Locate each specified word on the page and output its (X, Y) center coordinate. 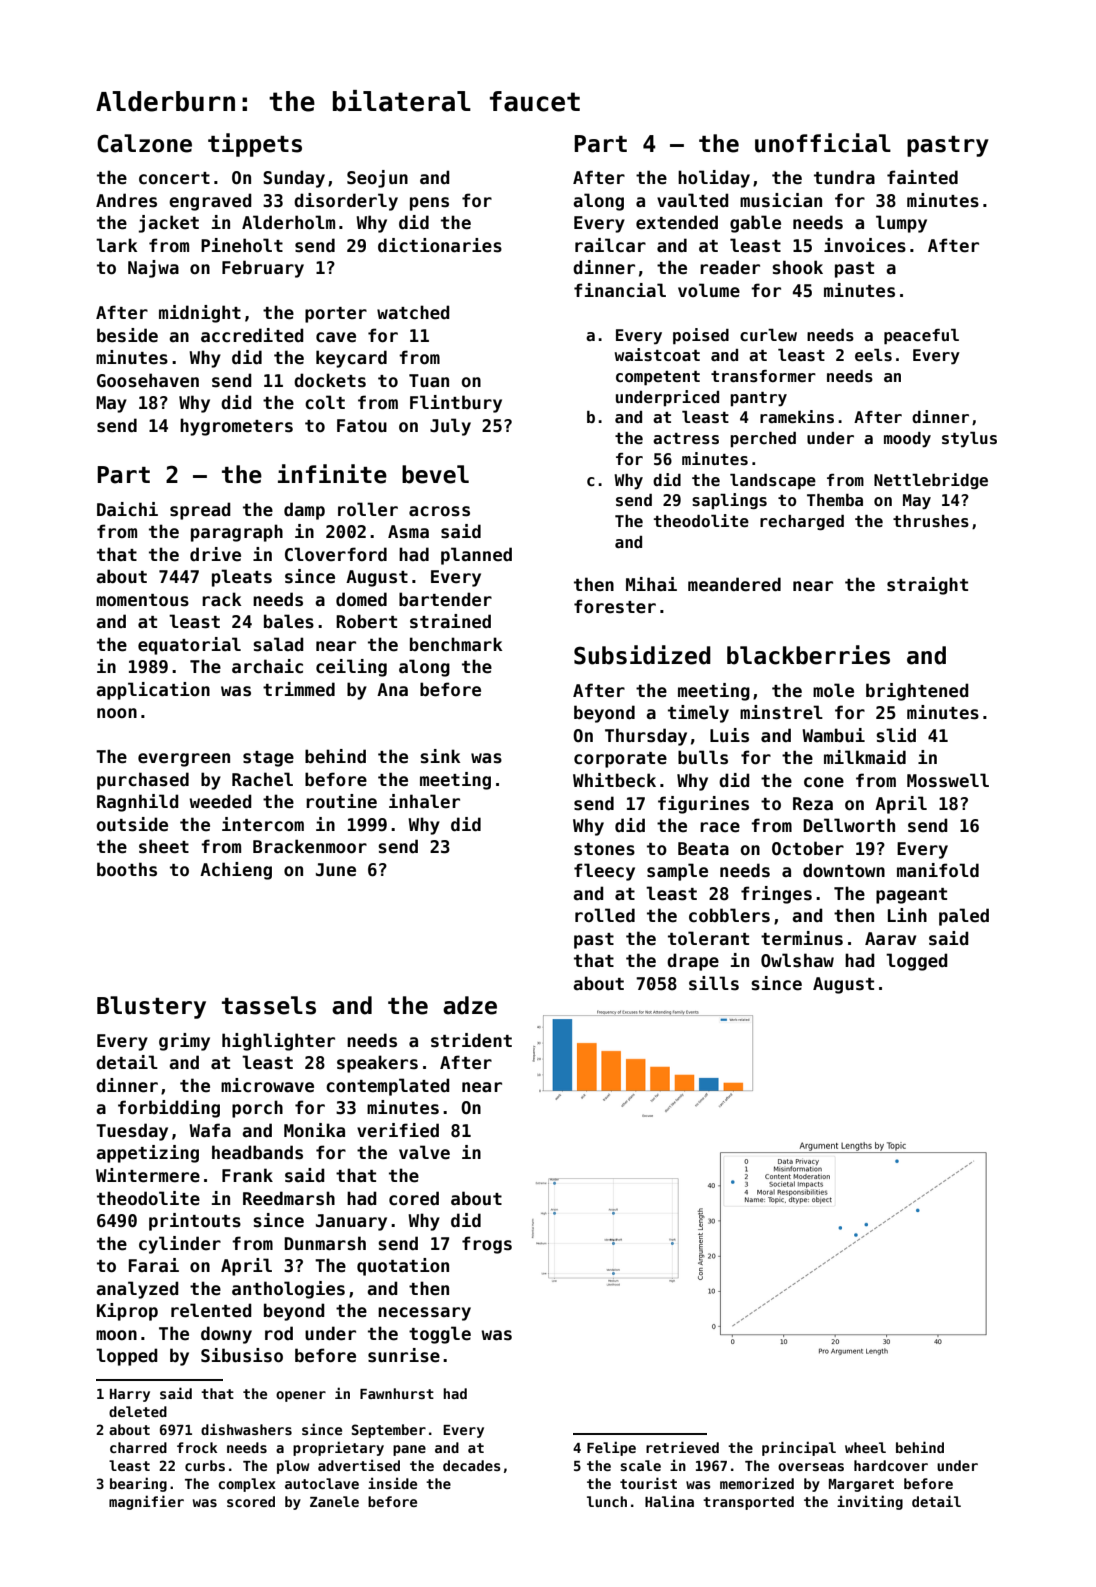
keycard (351, 359)
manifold (938, 870)
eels (873, 355)
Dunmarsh (325, 1243)
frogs (487, 1245)
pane (409, 1450)
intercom (263, 824)
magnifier (146, 1502)
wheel (865, 1447)
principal (799, 1448)
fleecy (604, 872)
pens (429, 204)
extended (677, 222)
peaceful (921, 337)
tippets (255, 145)
